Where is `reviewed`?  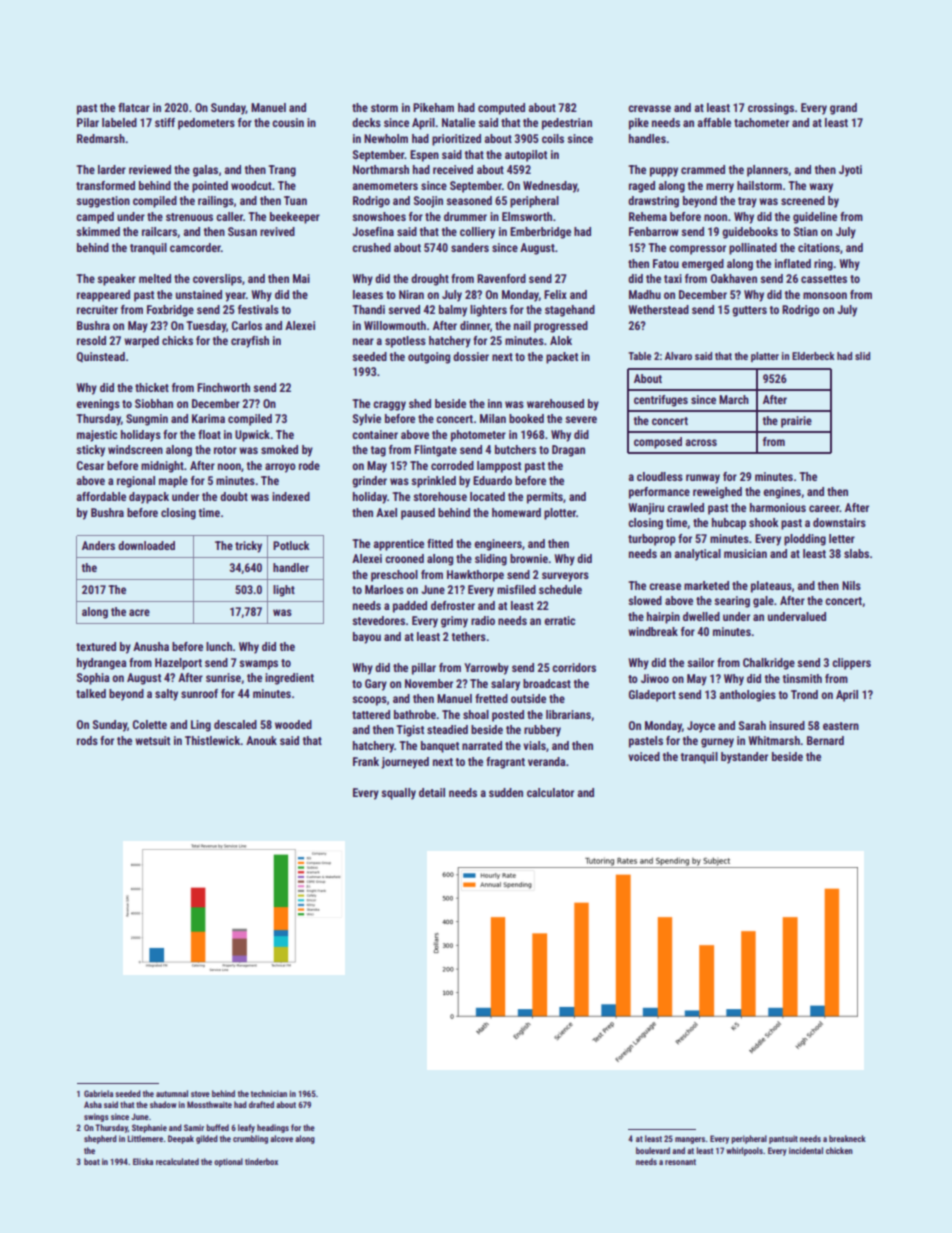 reviewed is located at coordinates (150, 169).
